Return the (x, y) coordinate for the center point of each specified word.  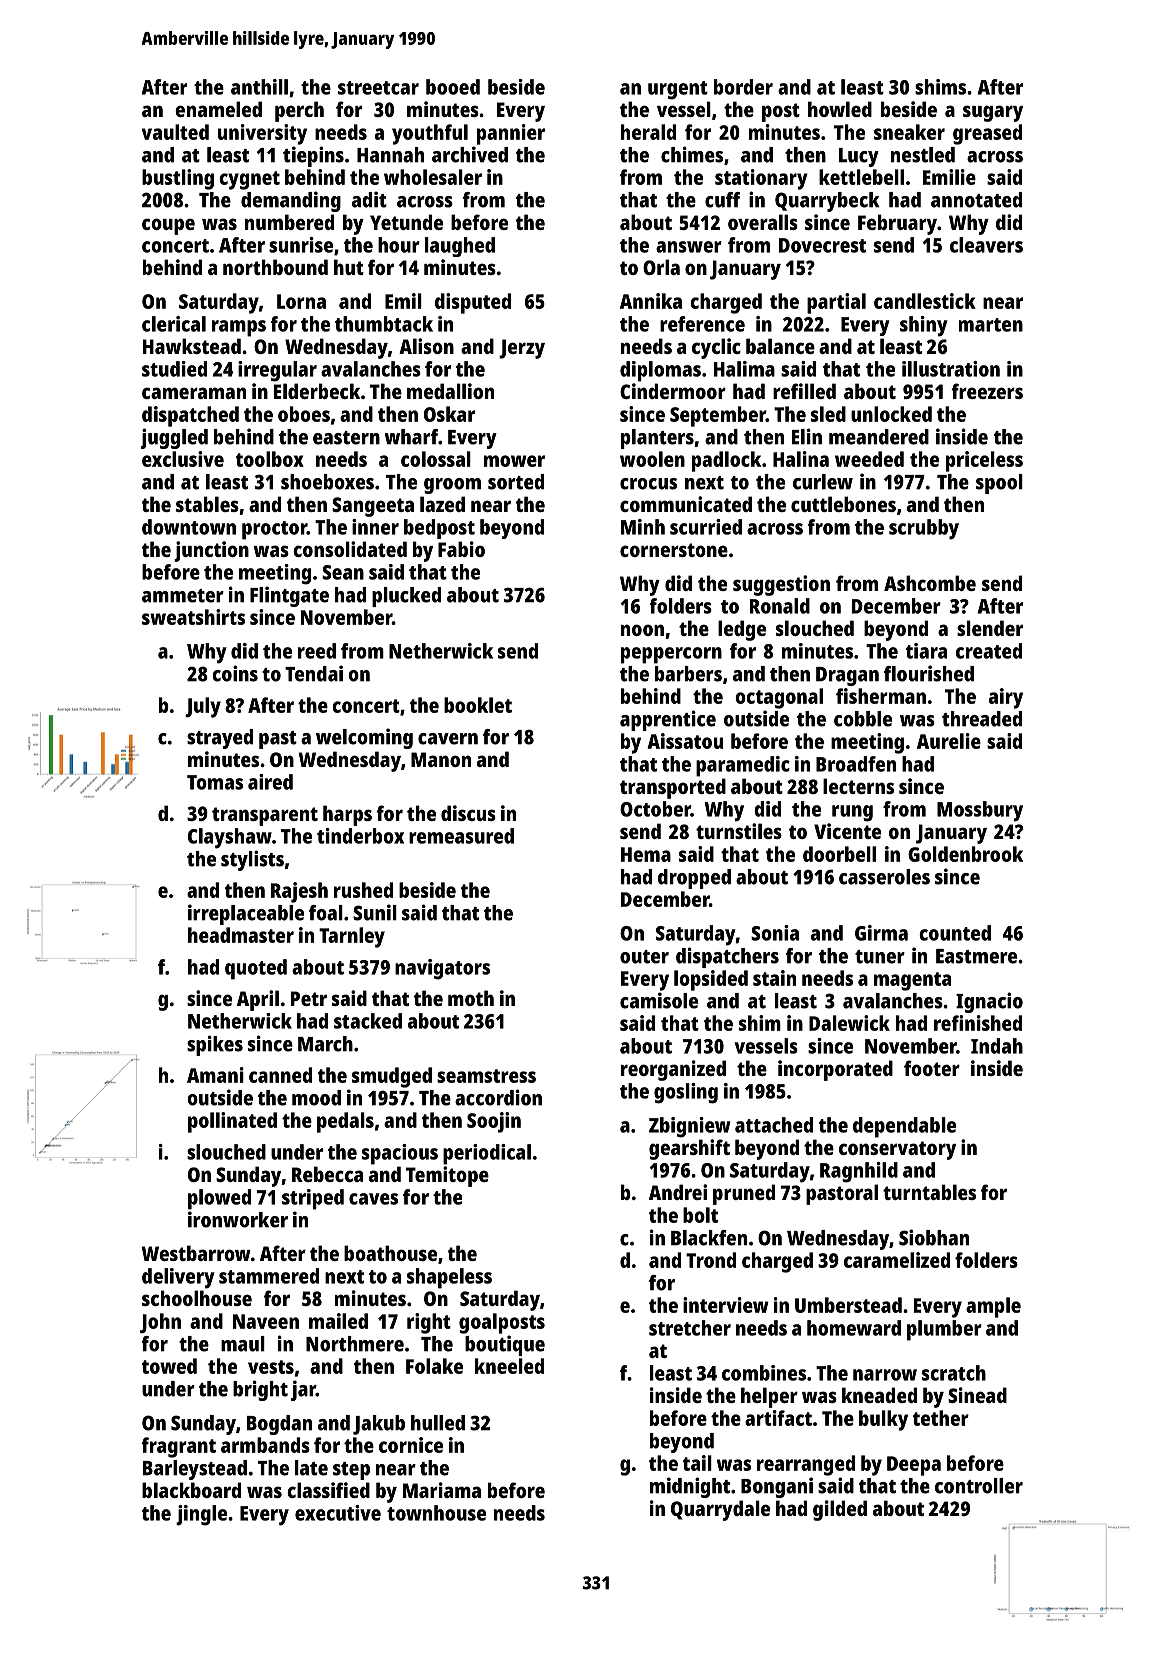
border (743, 87)
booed (453, 87)
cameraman (194, 393)
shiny (924, 326)
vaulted (175, 132)
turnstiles (739, 831)
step (351, 1471)
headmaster (241, 935)
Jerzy (522, 349)
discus (468, 813)
